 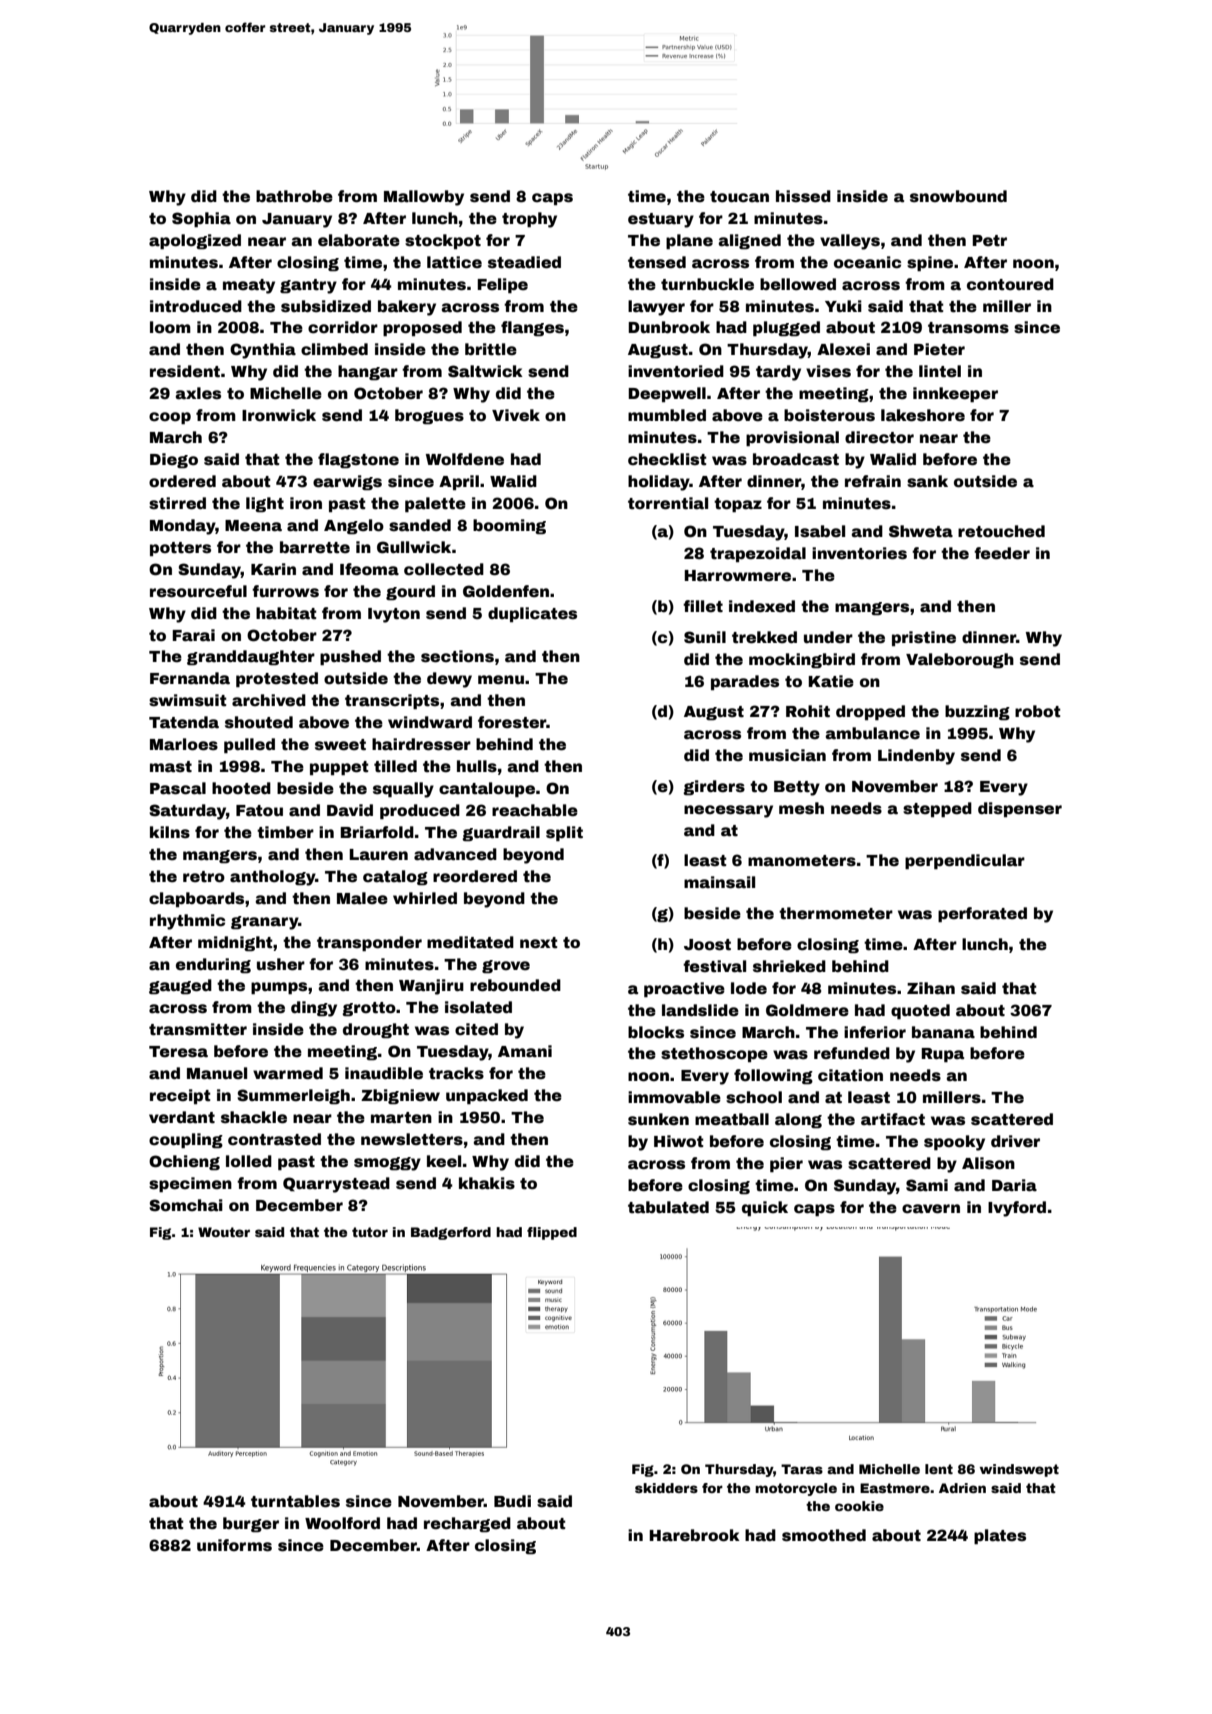 I want to click on gauged, so click(x=180, y=986).
